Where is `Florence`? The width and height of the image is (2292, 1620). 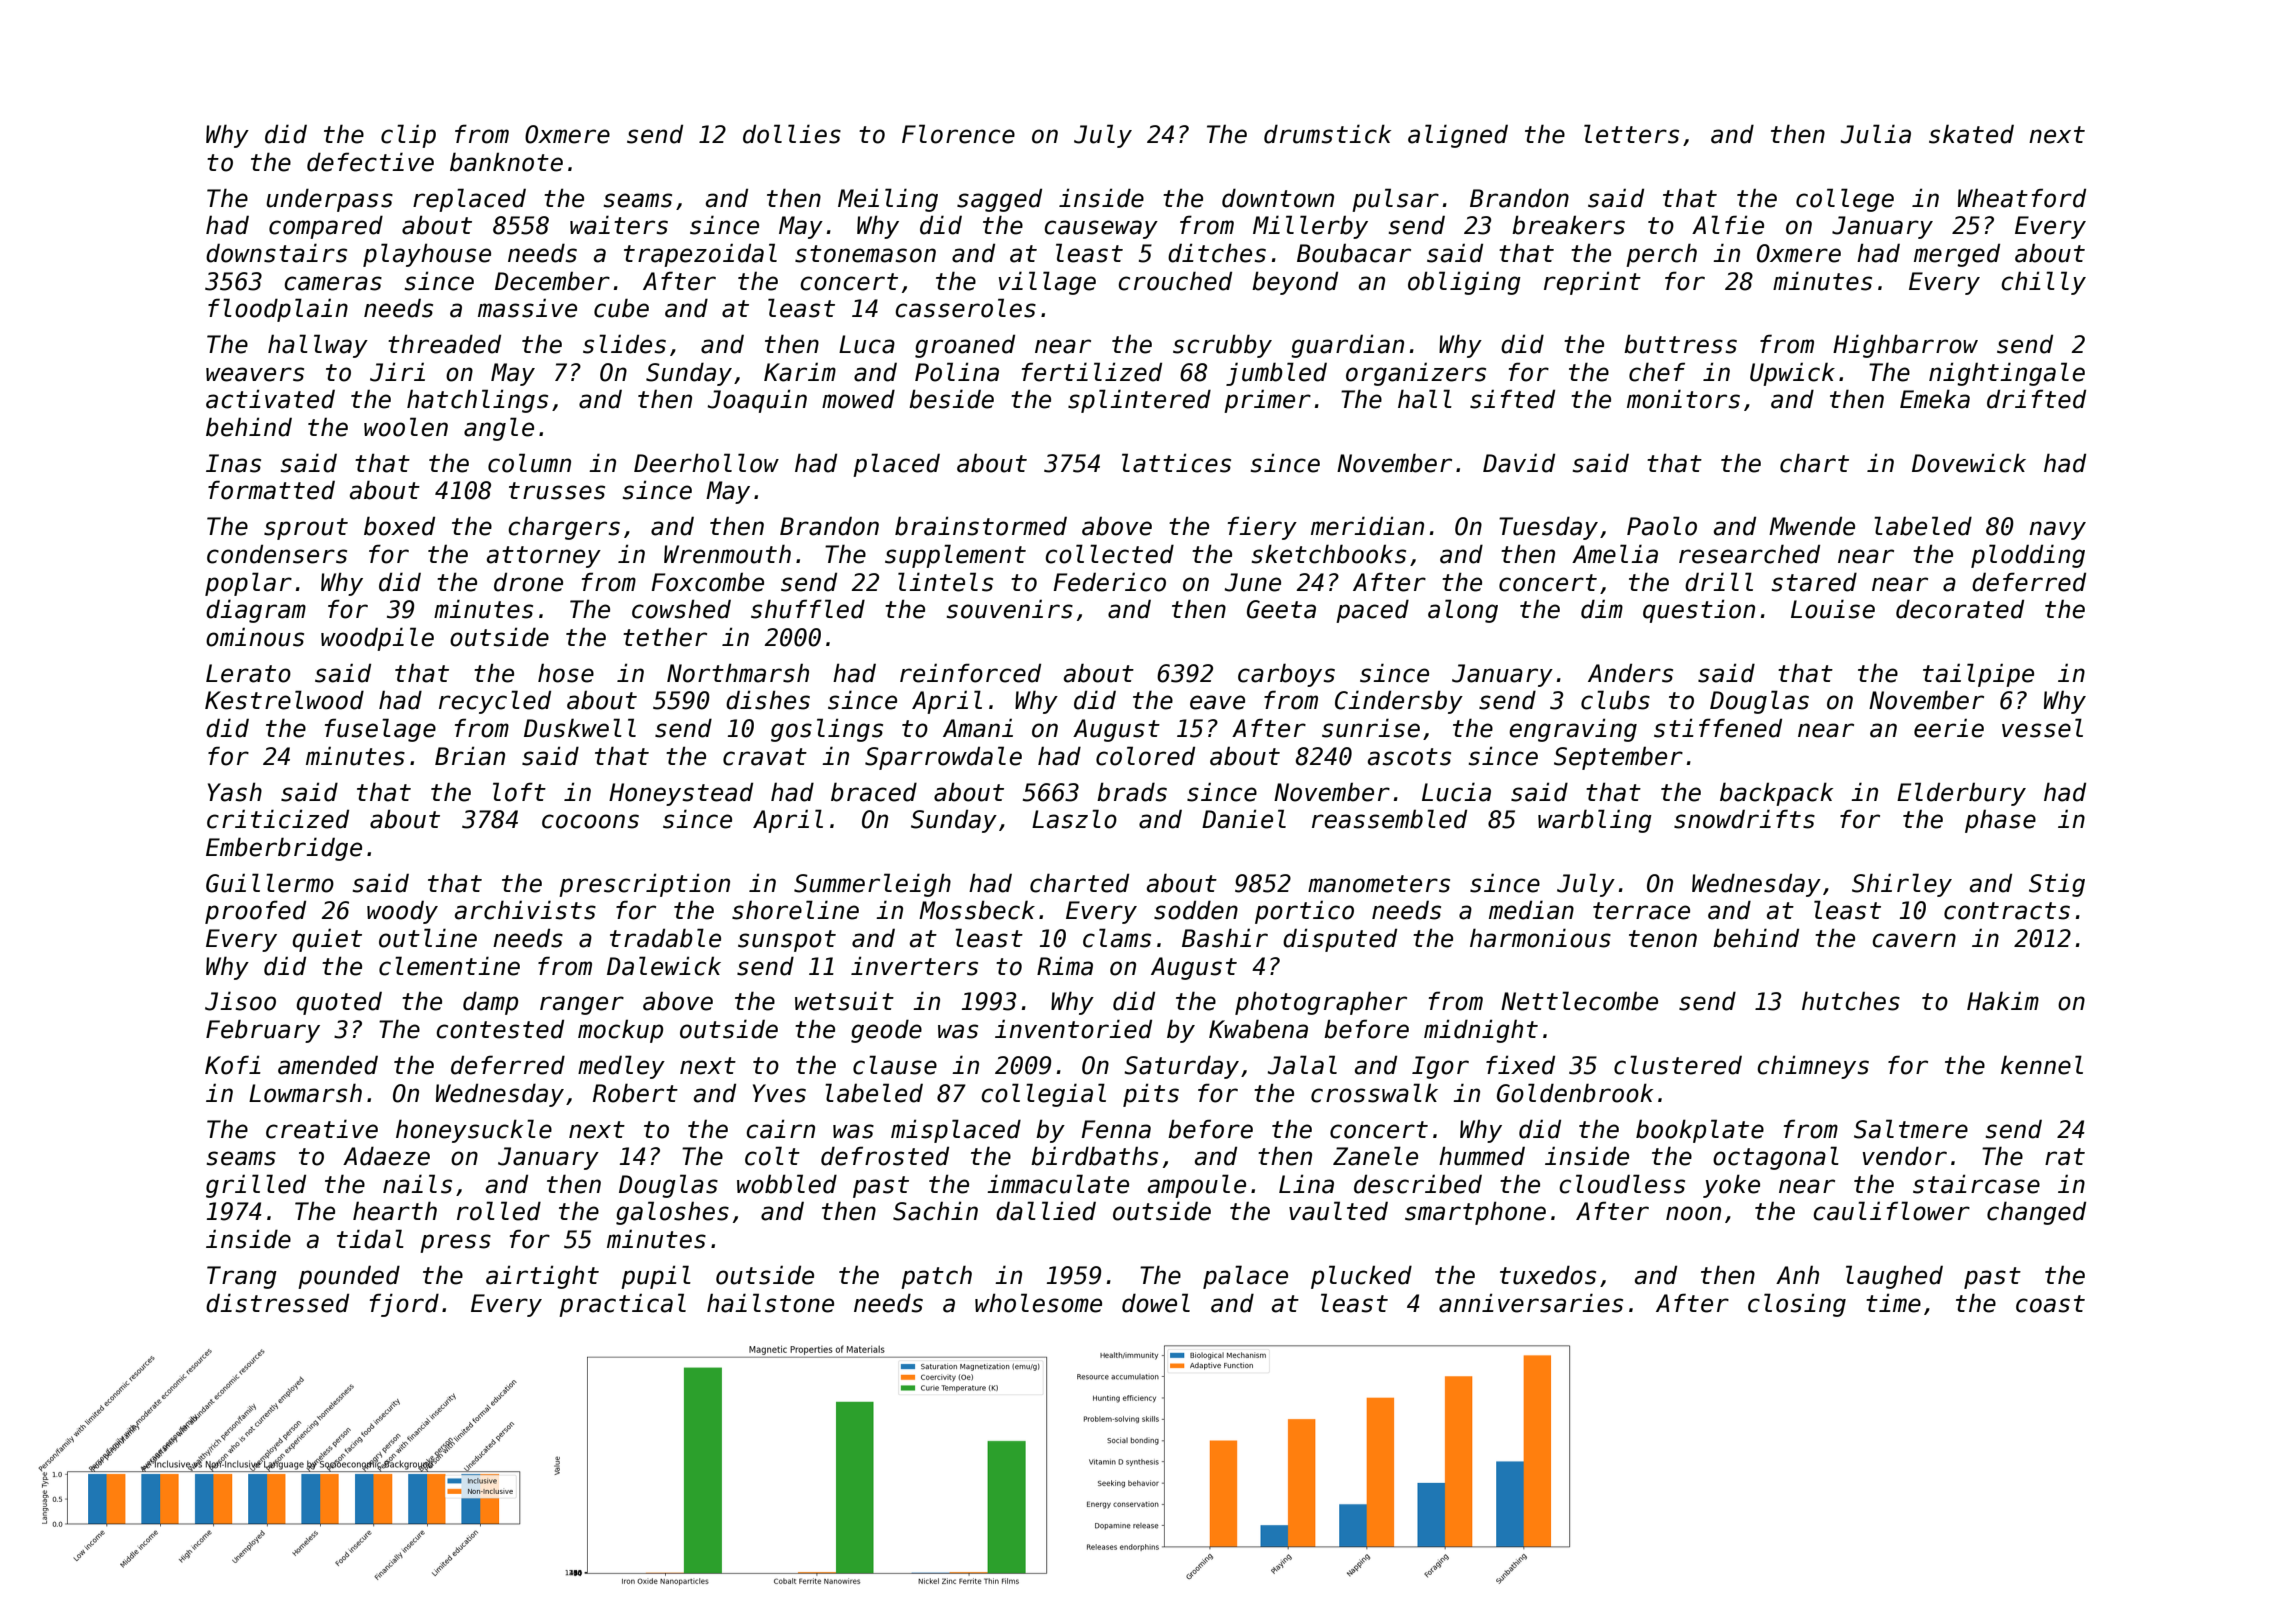
Florence is located at coordinates (958, 134).
